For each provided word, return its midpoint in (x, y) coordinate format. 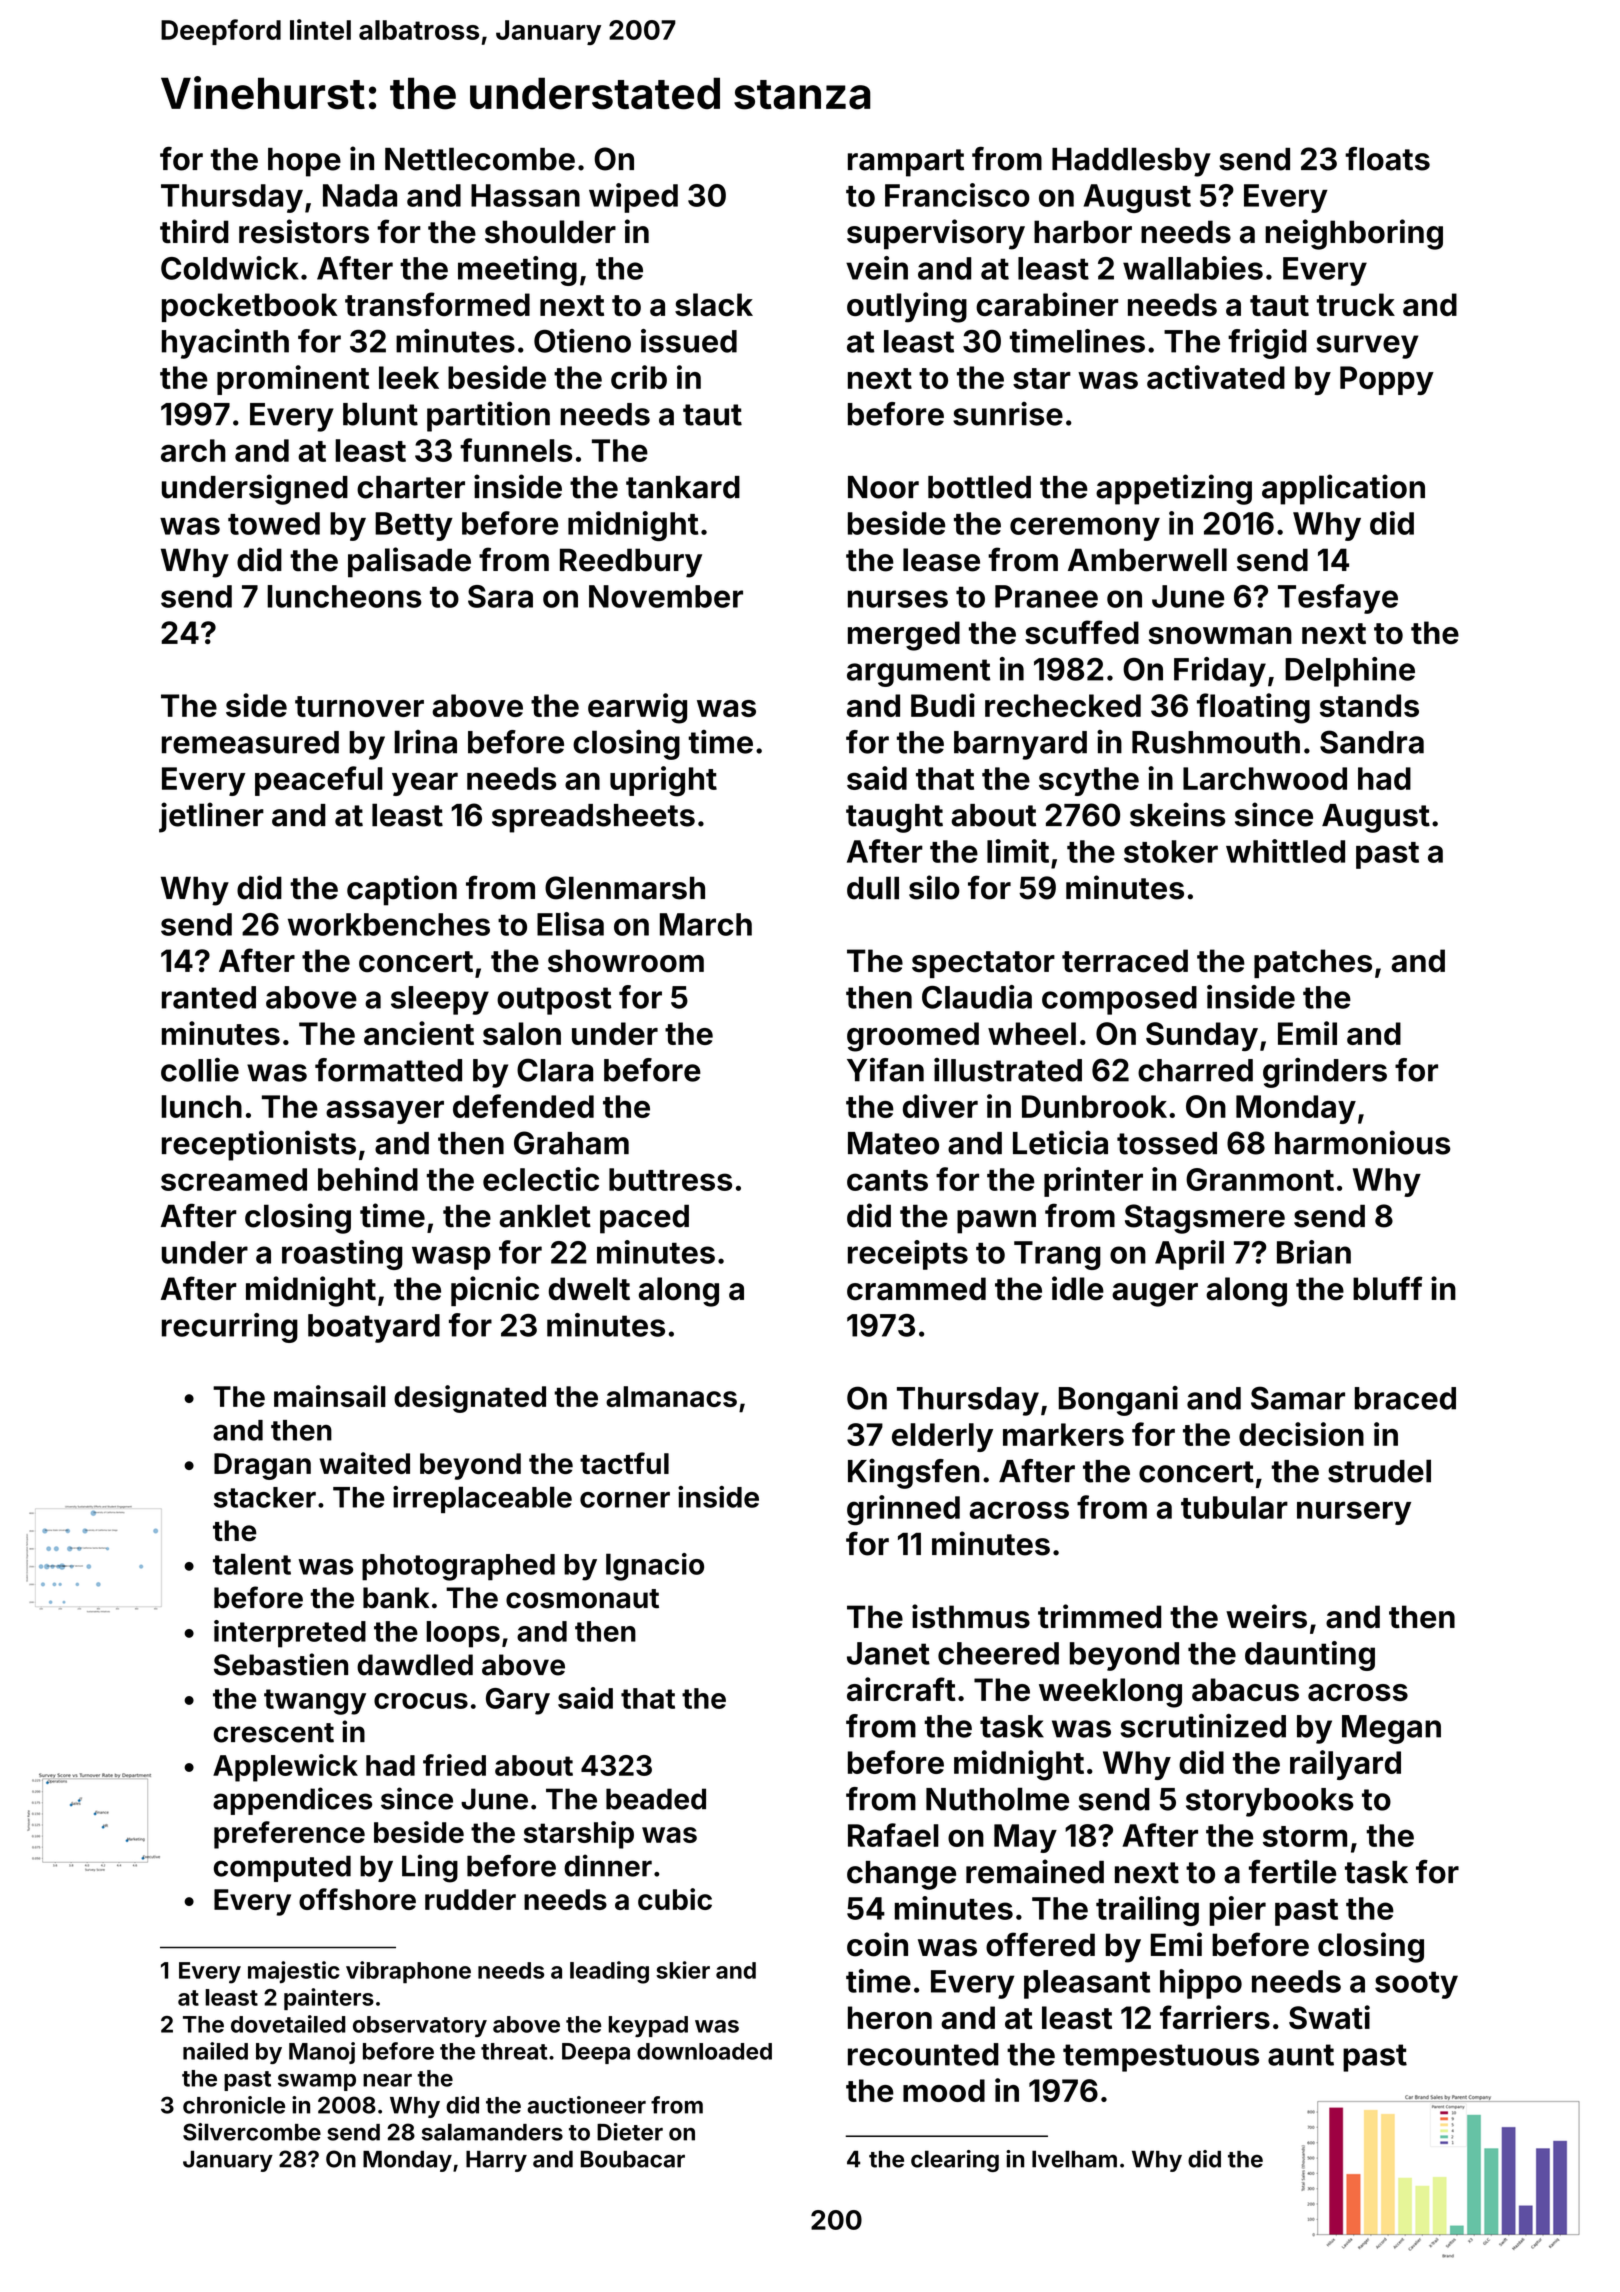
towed (274, 523)
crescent (274, 1733)
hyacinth (225, 344)
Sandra (1372, 742)
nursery (1354, 1513)
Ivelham (1074, 2159)
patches (1313, 963)
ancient (419, 1033)
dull (873, 888)
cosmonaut (582, 1599)
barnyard (1020, 745)
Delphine (1350, 672)
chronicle (234, 2105)
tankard (683, 487)
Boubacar (633, 2159)
